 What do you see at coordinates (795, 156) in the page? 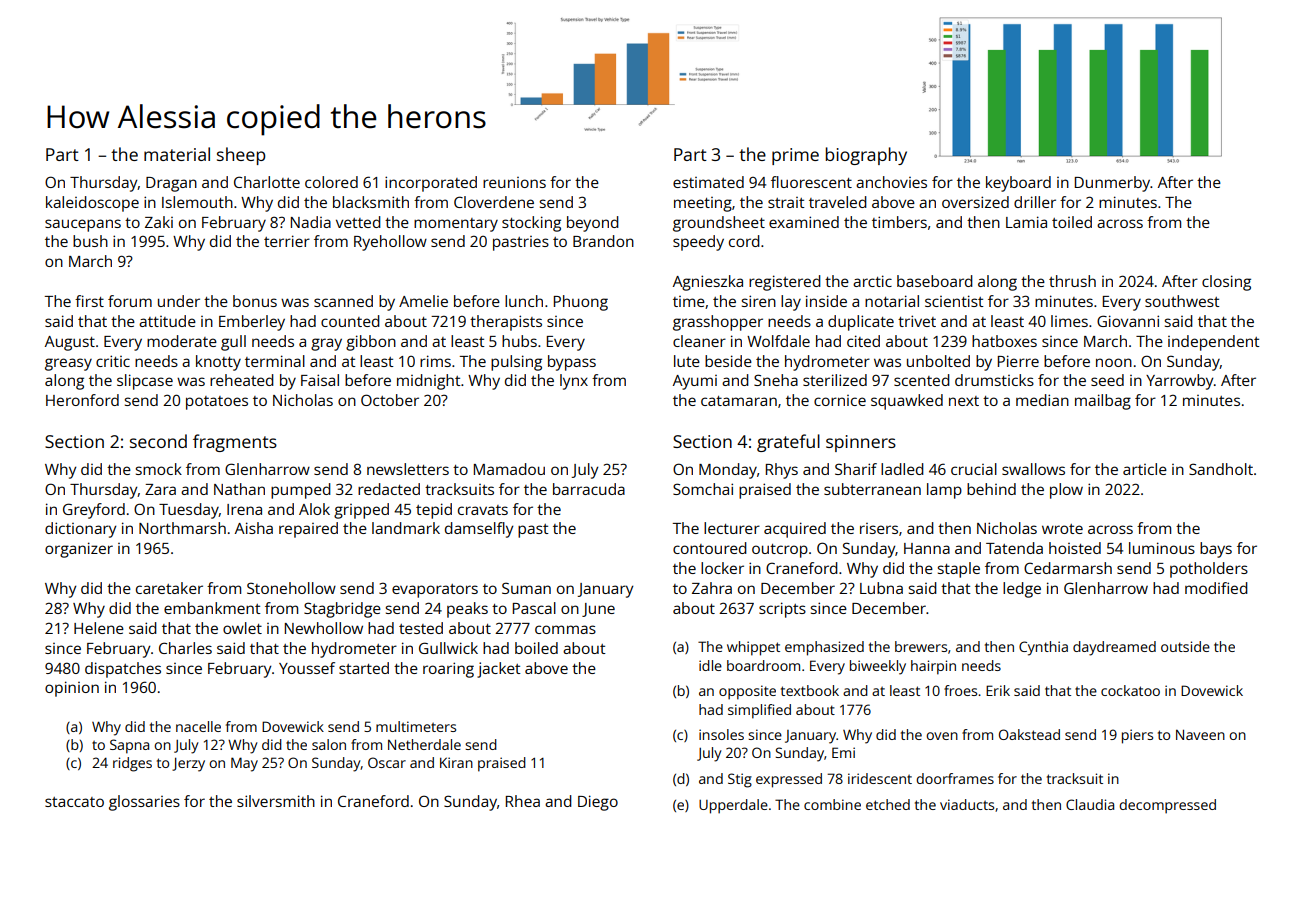
I see `prime` at bounding box center [795, 156].
